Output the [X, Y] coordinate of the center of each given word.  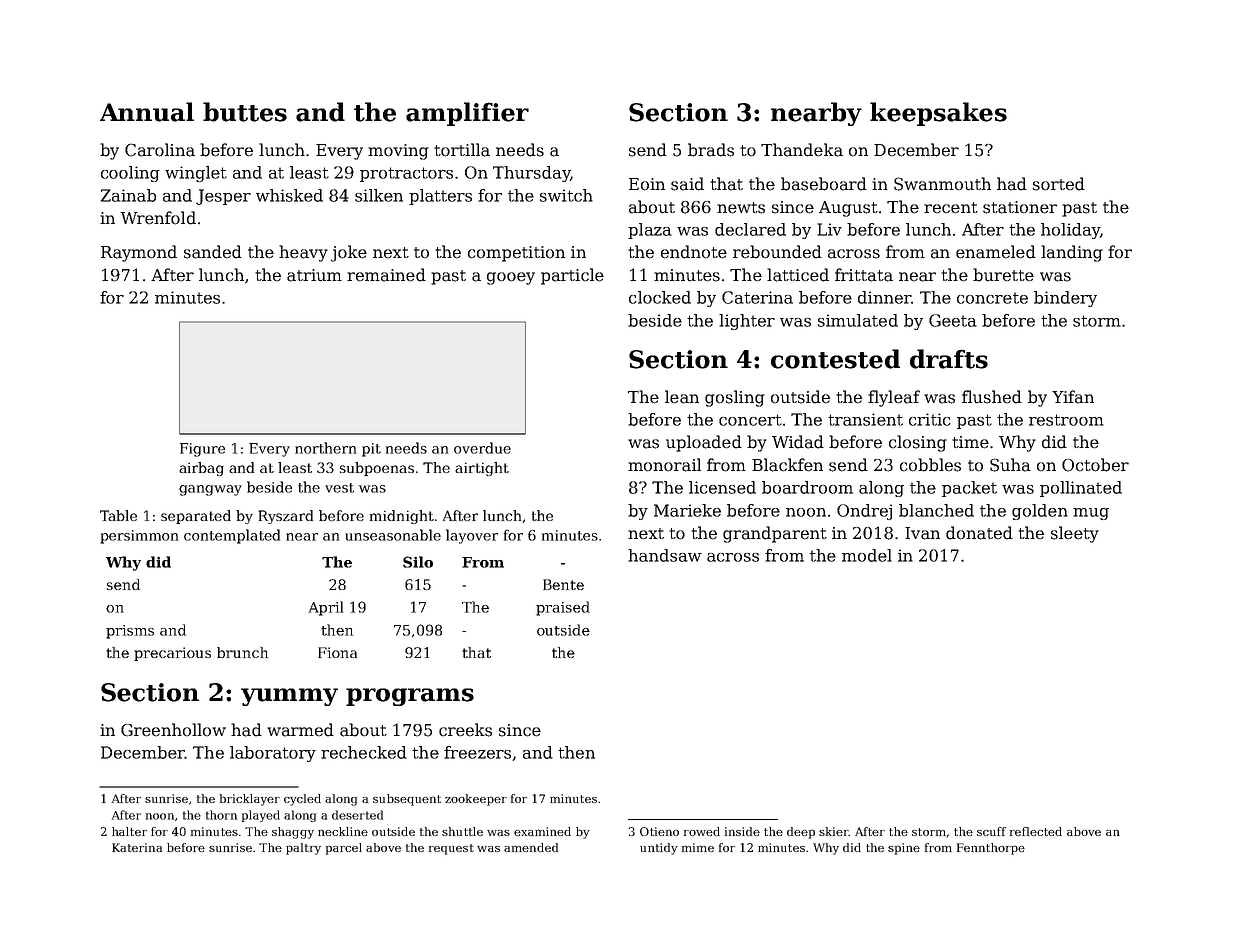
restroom [1066, 420]
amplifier [467, 114]
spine [904, 849]
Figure [202, 450]
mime [698, 847]
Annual [147, 112]
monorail [664, 465]
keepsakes [938, 114]
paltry [303, 849]
